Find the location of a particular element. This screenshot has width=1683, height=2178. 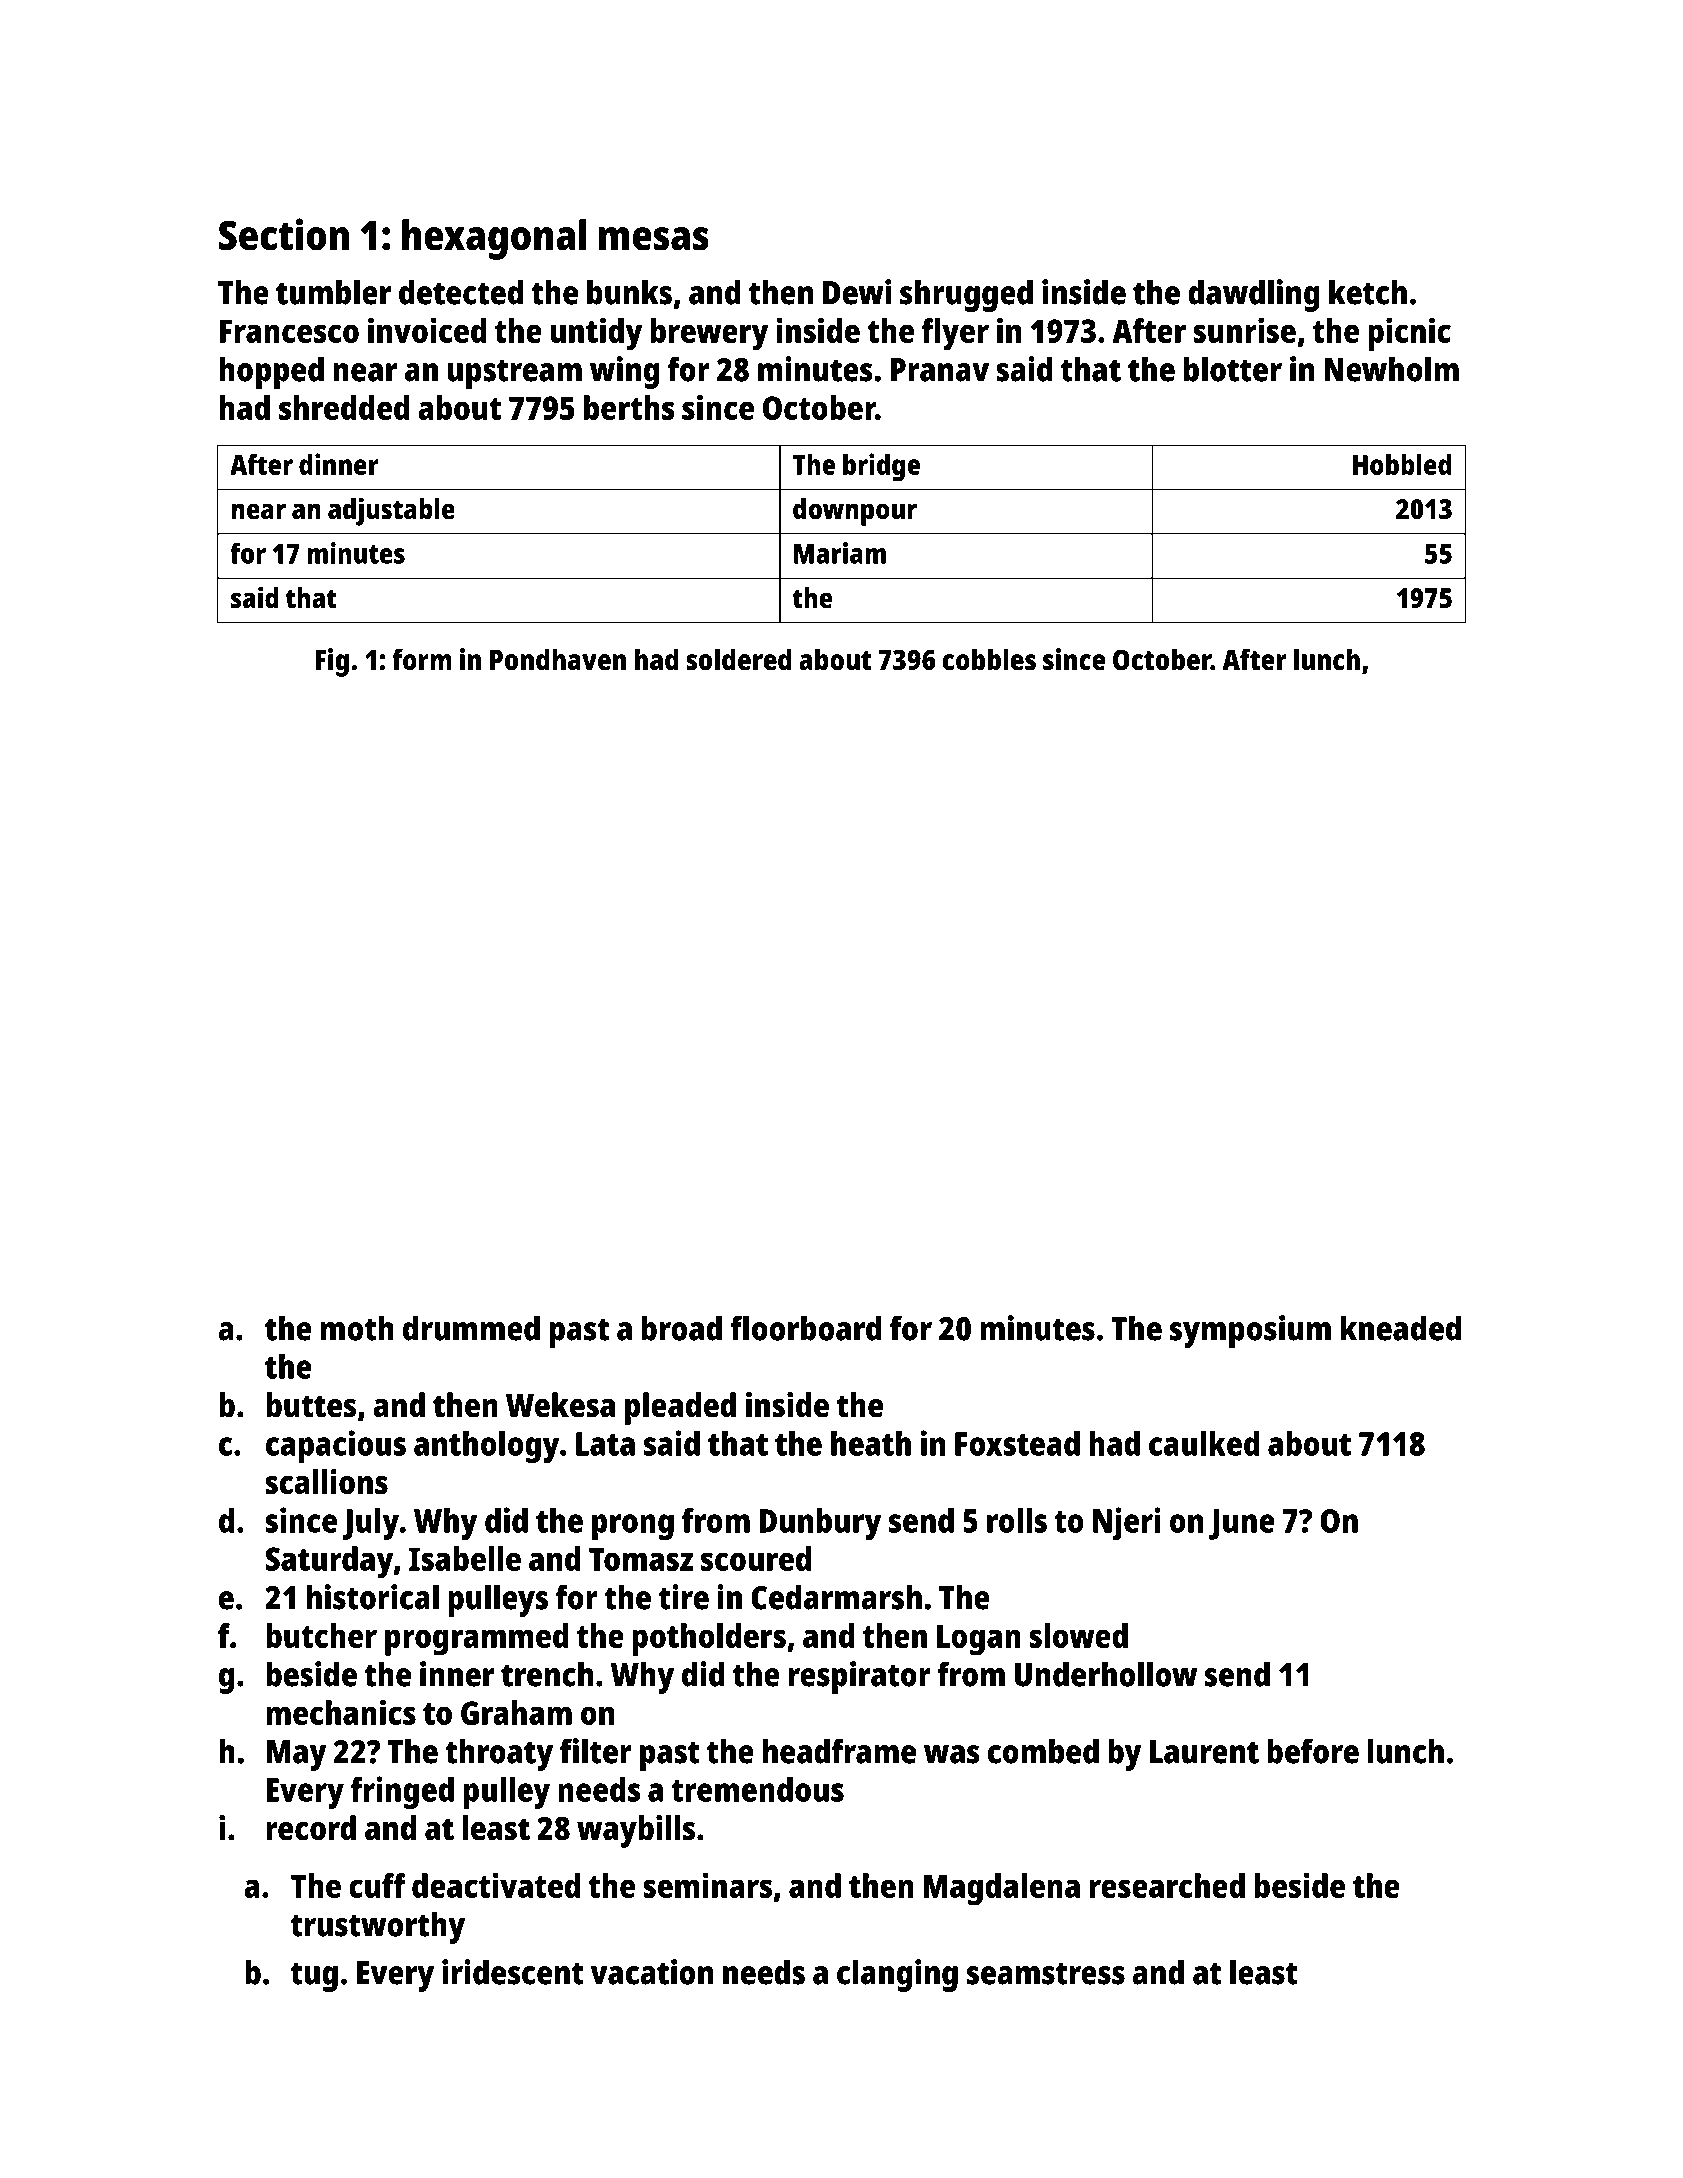

Fig is located at coordinates (332, 662).
